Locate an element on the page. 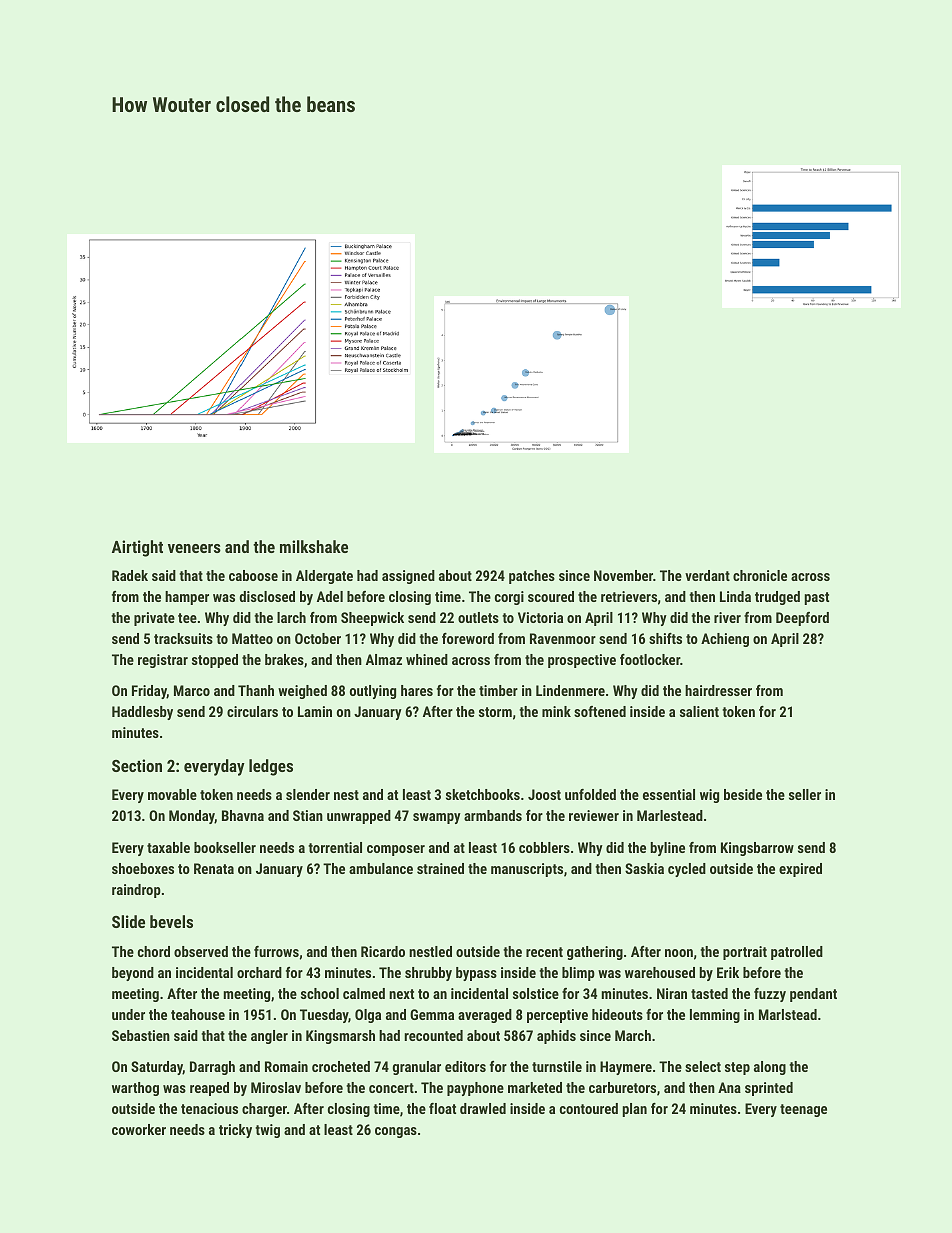  beside is located at coordinates (743, 794).
